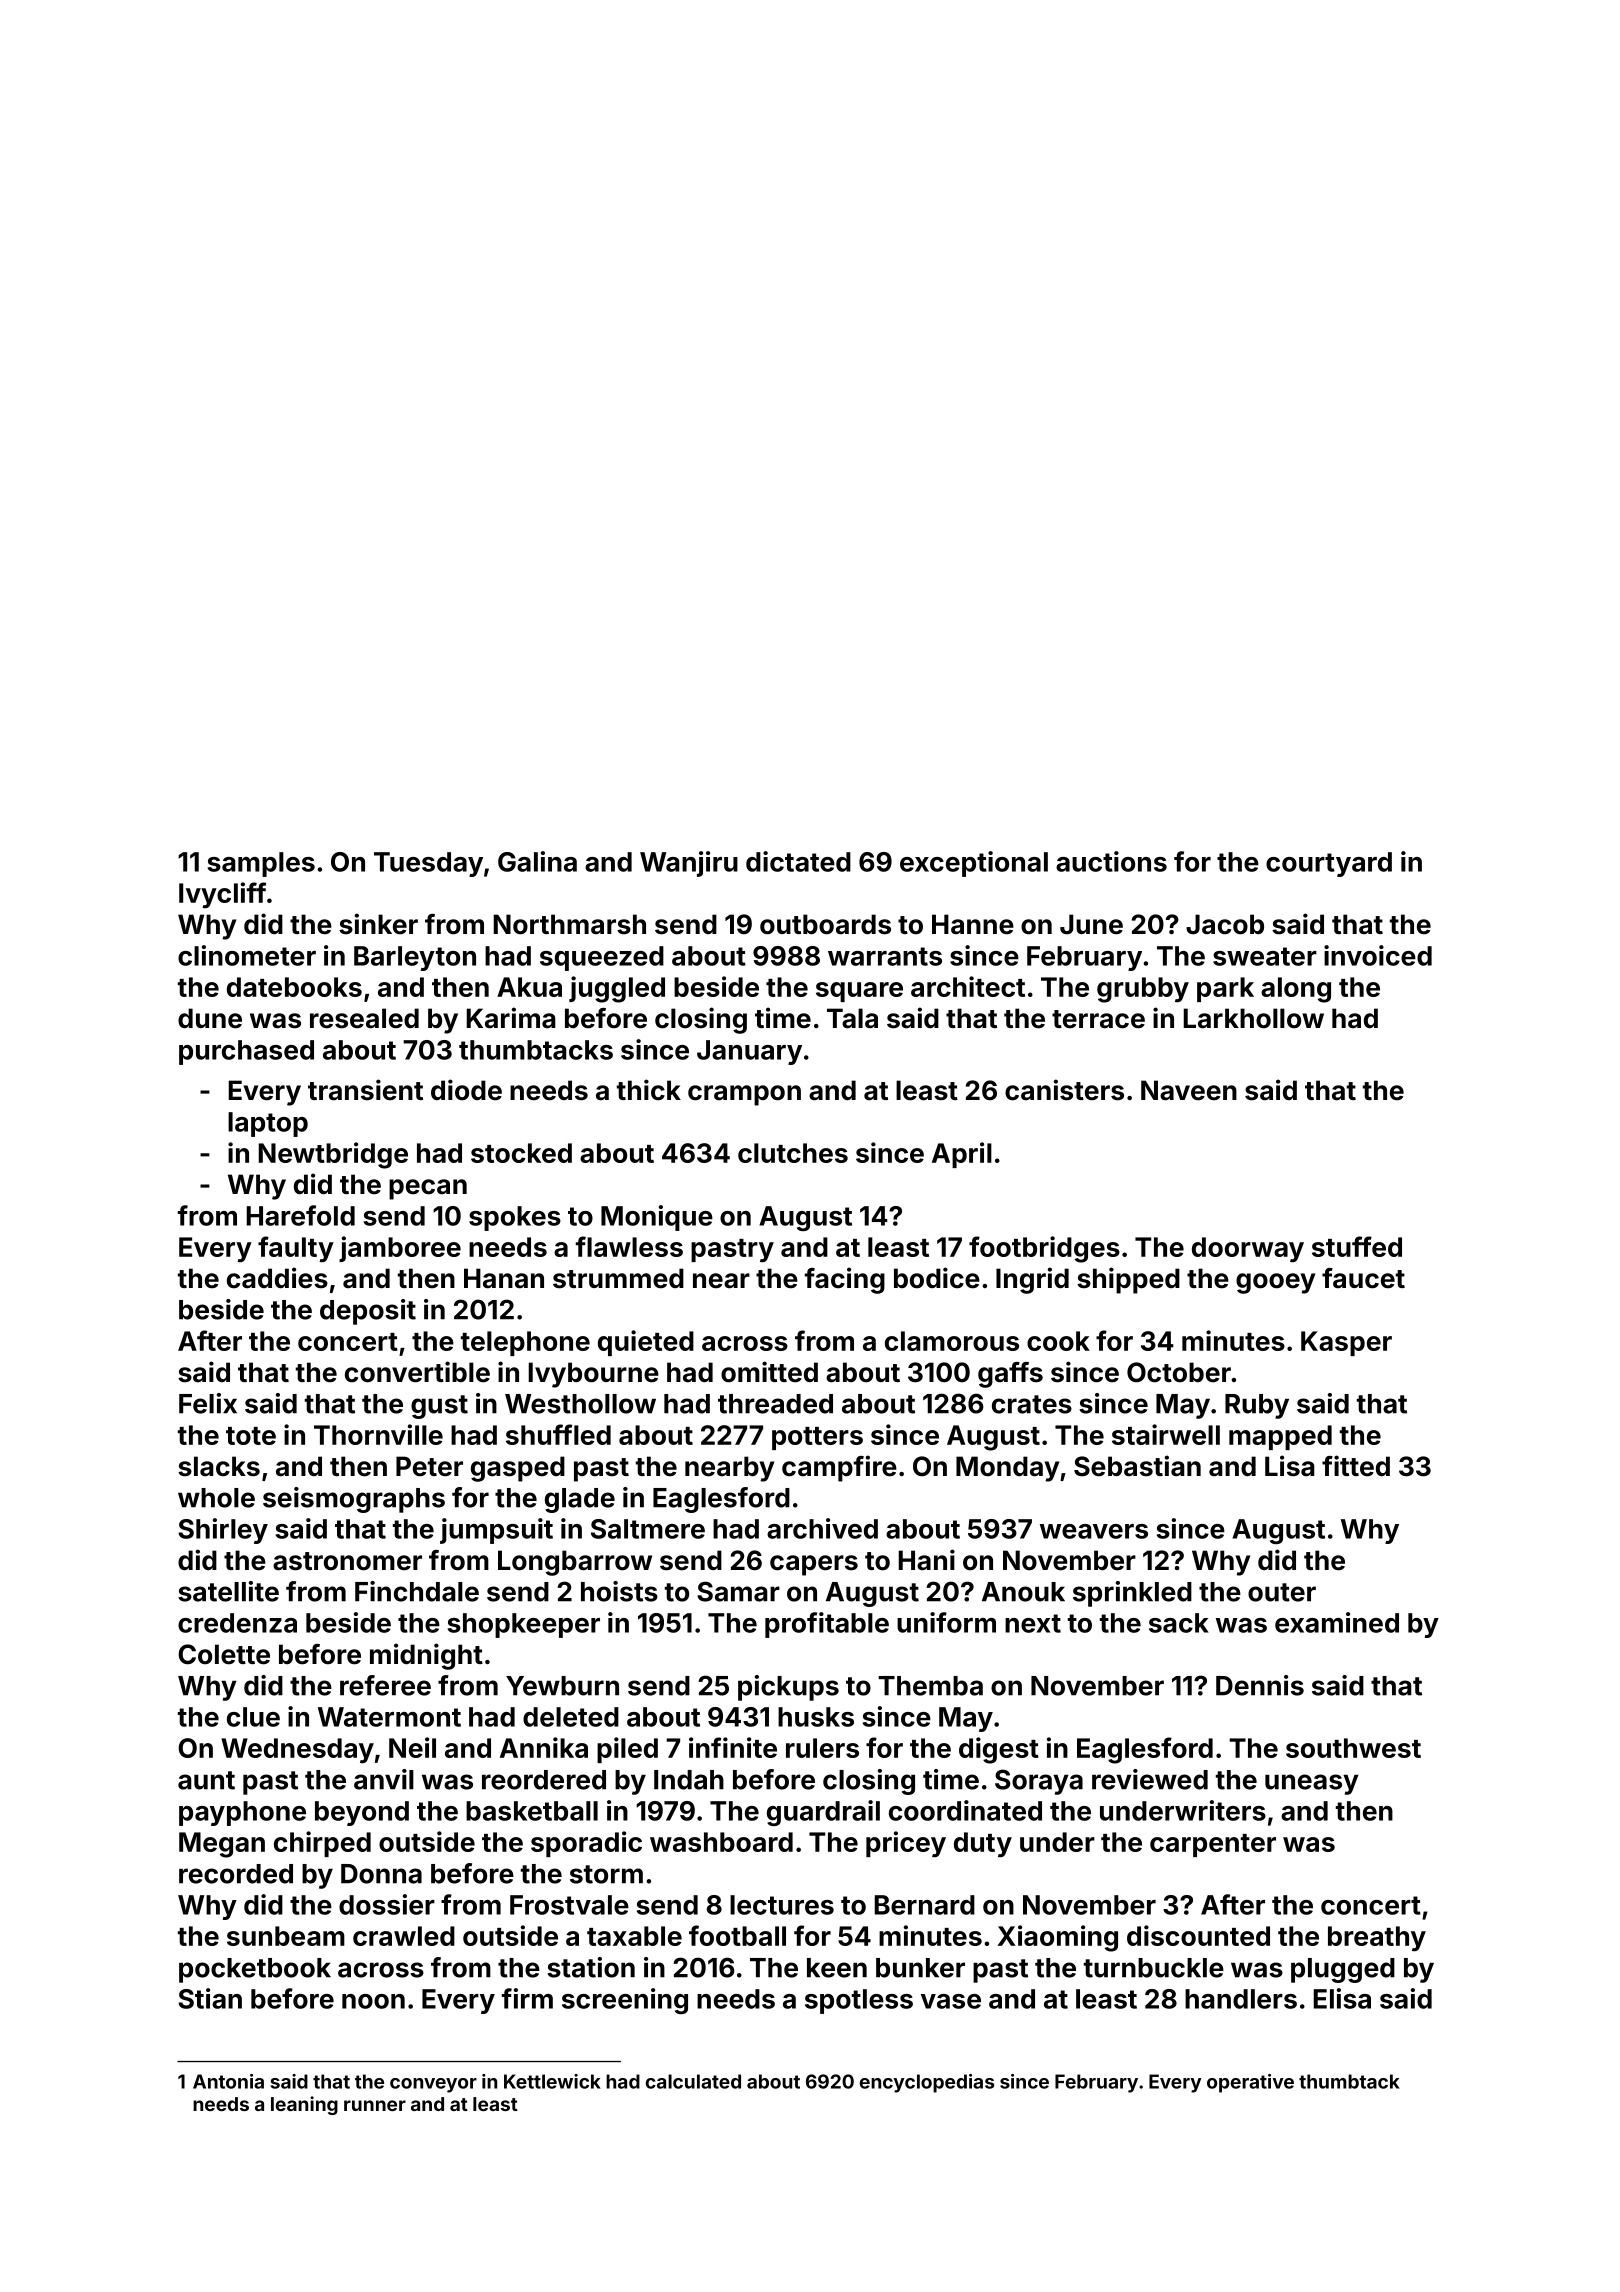 The height and width of the page is (2292, 1620). What do you see at coordinates (738, 1591) in the page?
I see `Samar` at bounding box center [738, 1591].
